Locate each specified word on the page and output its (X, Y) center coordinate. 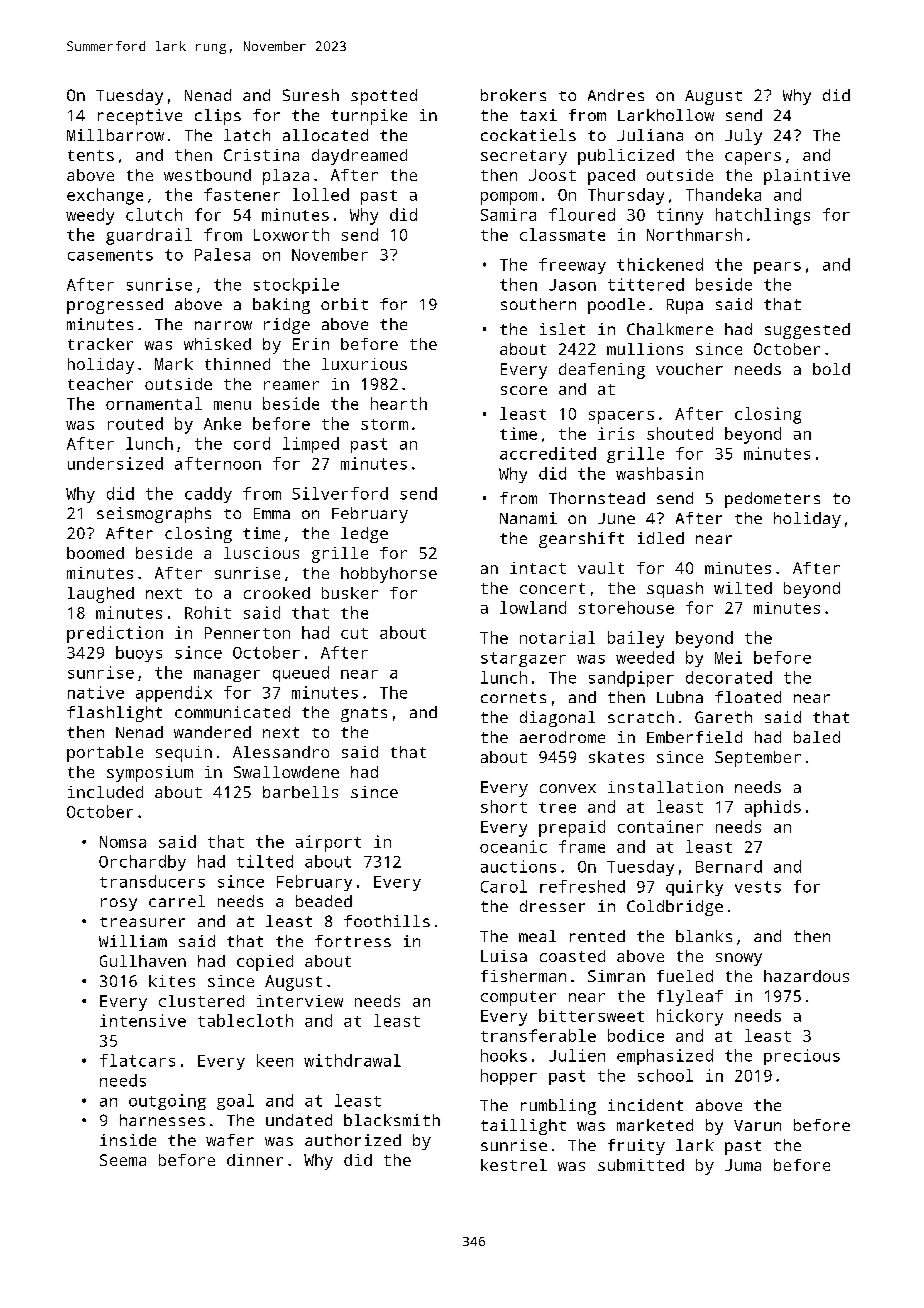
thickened (660, 264)
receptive (140, 117)
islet (562, 329)
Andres (616, 95)
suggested (807, 331)
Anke (222, 423)
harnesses (162, 1120)
